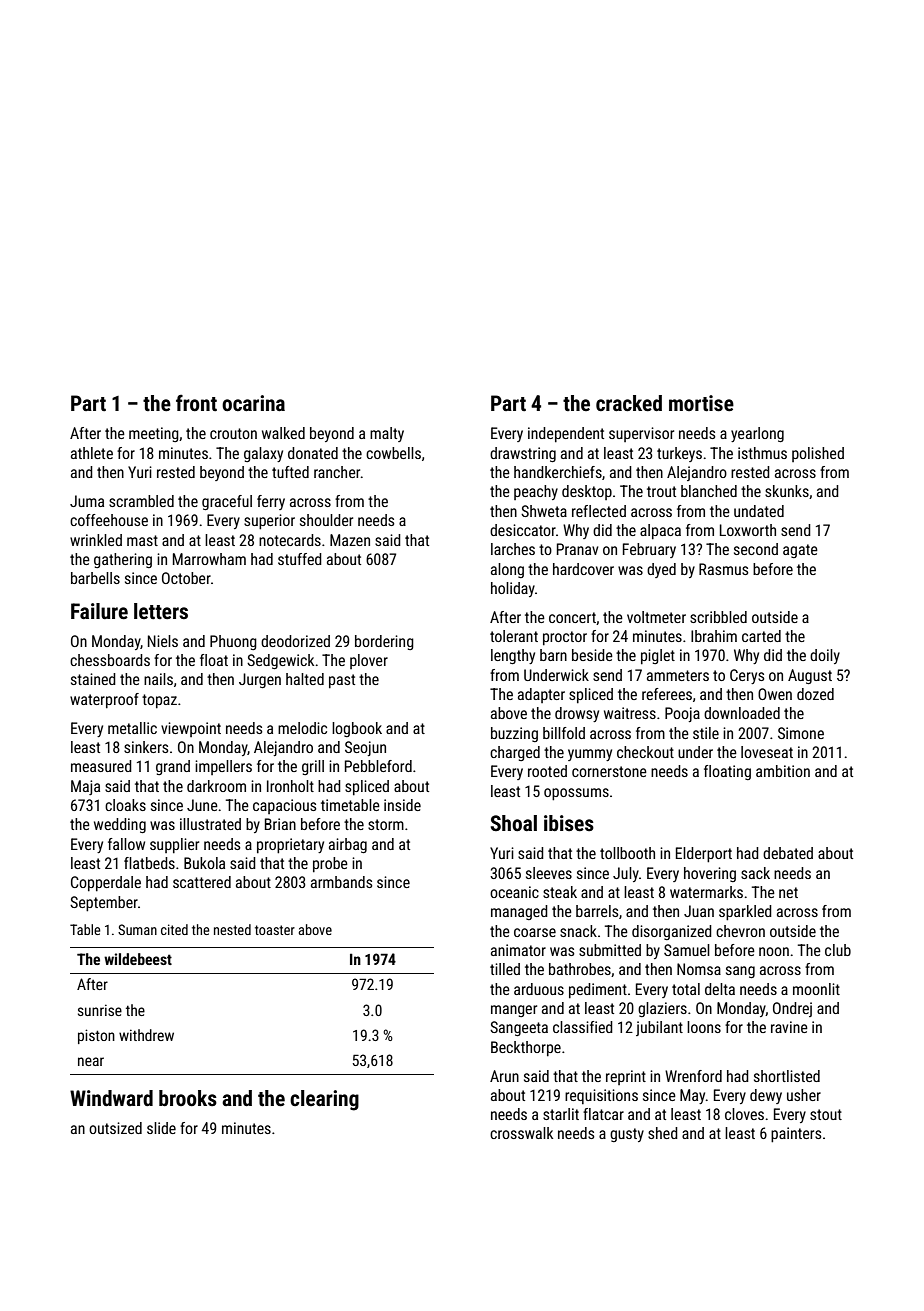 The width and height of the document is (924, 1311). What do you see at coordinates (196, 402) in the document?
I see `front` at bounding box center [196, 402].
